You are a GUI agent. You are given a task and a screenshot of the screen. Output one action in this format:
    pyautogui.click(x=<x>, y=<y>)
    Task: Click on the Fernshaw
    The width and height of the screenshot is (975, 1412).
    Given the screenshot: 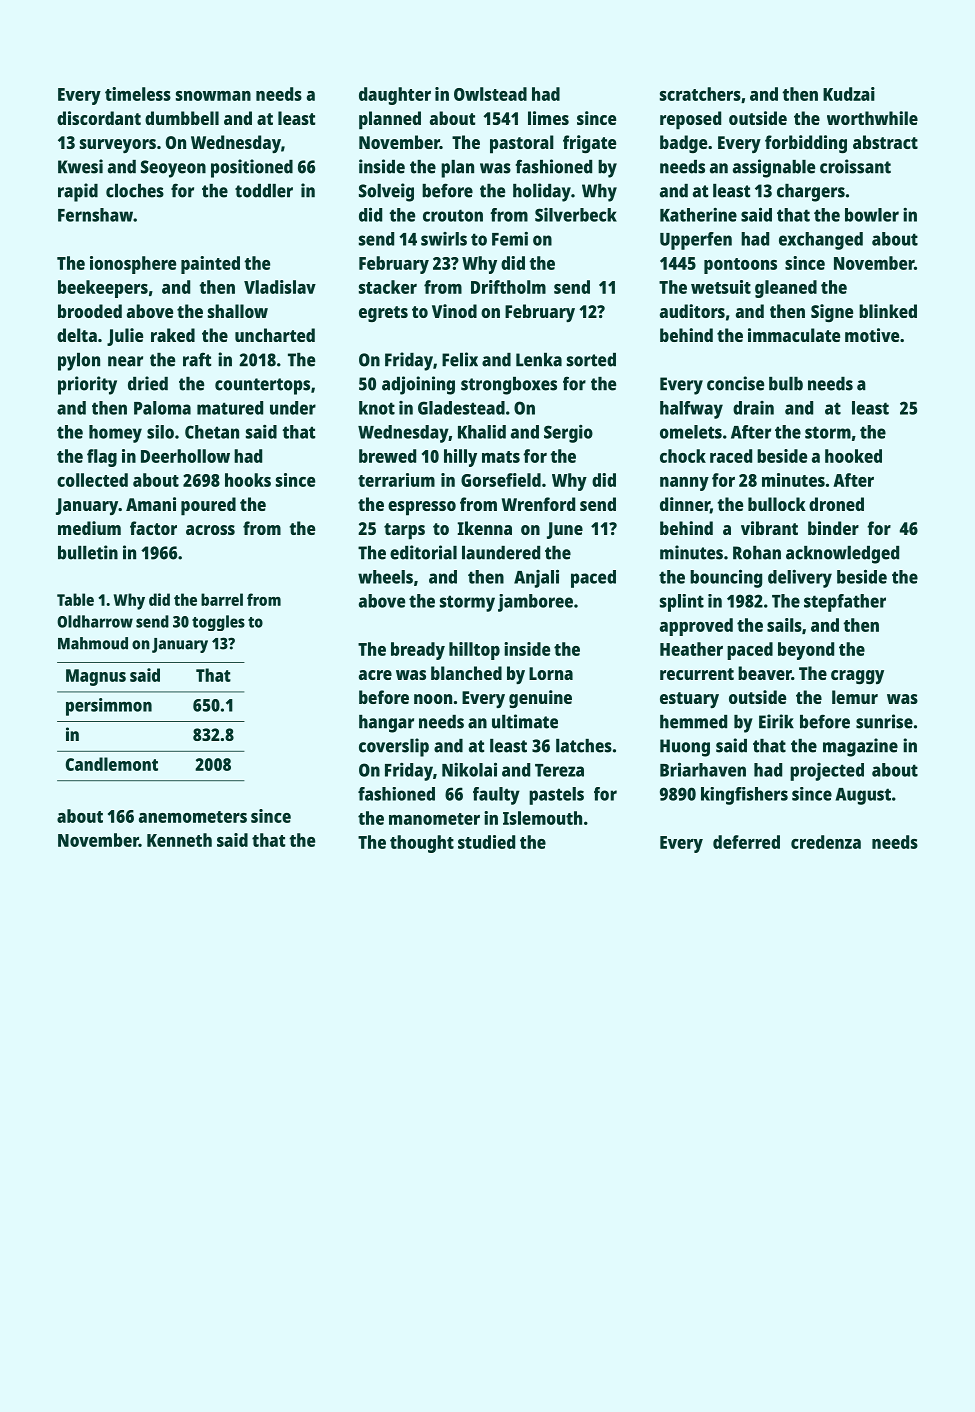 What is the action you would take?
    pyautogui.click(x=95, y=215)
